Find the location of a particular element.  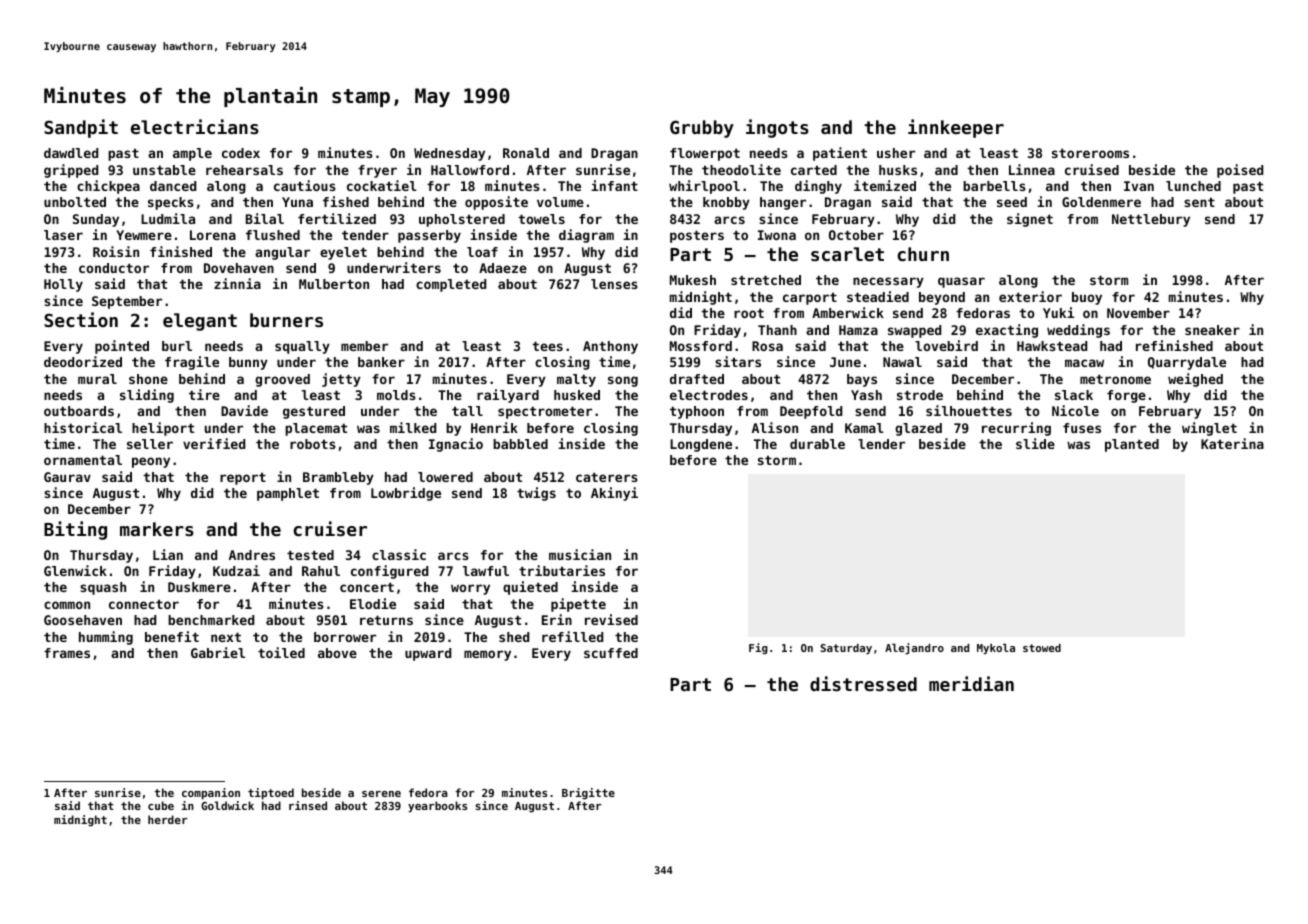

Brigitte is located at coordinates (588, 794).
